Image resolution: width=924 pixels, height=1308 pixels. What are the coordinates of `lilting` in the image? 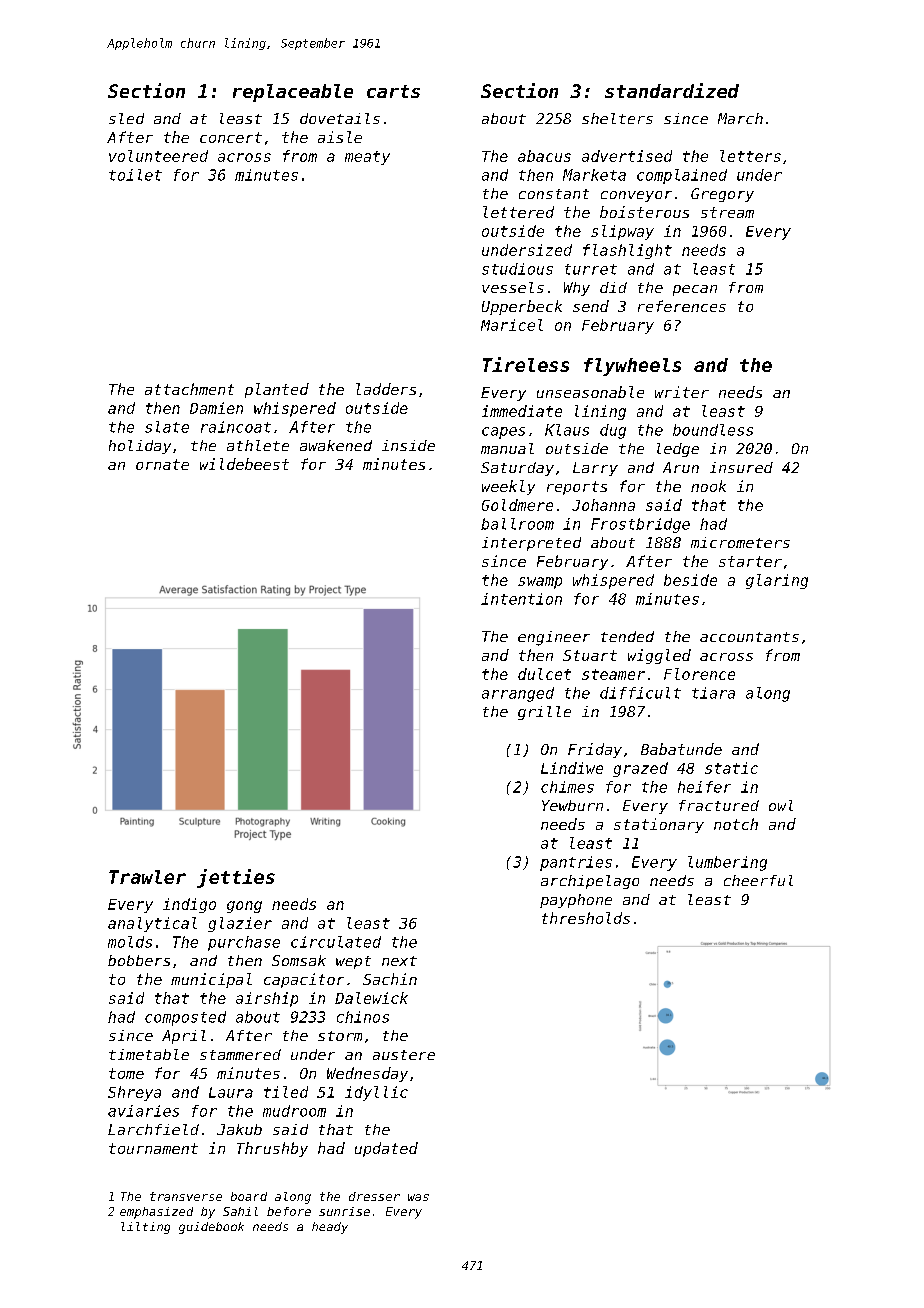 It's located at (145, 1228).
